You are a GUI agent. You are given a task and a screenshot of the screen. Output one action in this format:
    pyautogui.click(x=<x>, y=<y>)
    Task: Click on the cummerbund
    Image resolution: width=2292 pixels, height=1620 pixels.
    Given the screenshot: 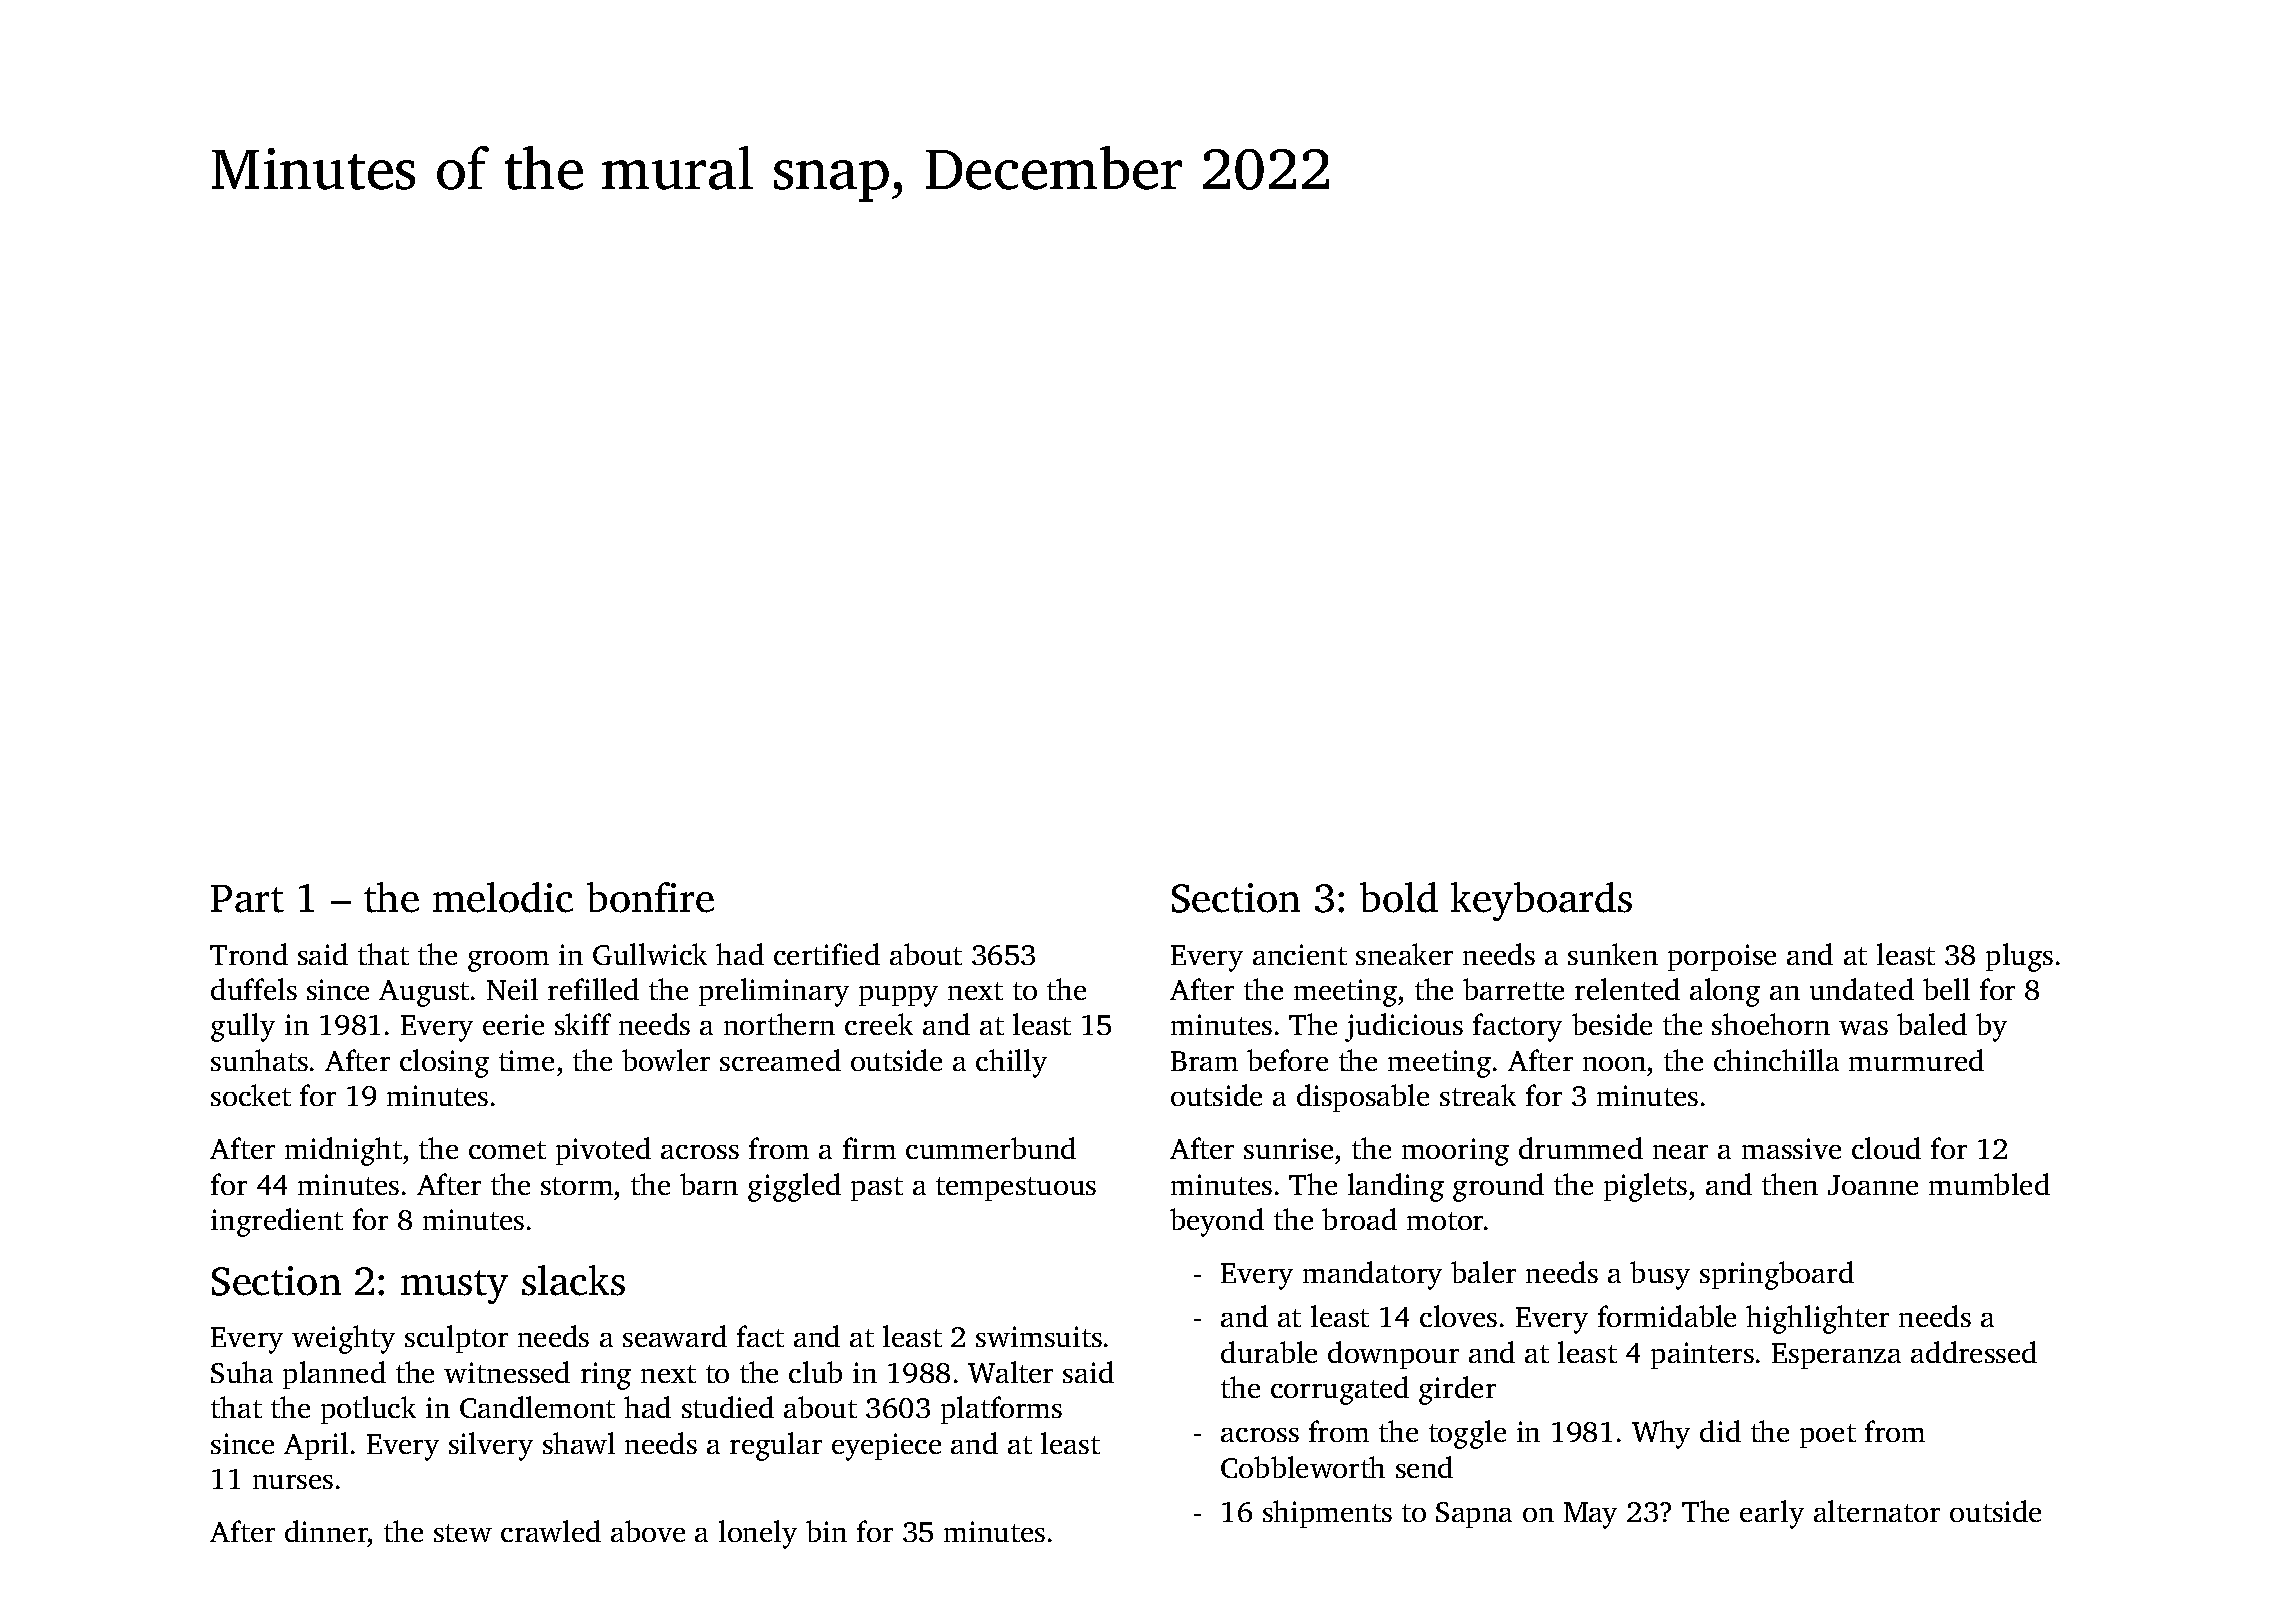 What is the action you would take?
    pyautogui.click(x=991, y=1148)
